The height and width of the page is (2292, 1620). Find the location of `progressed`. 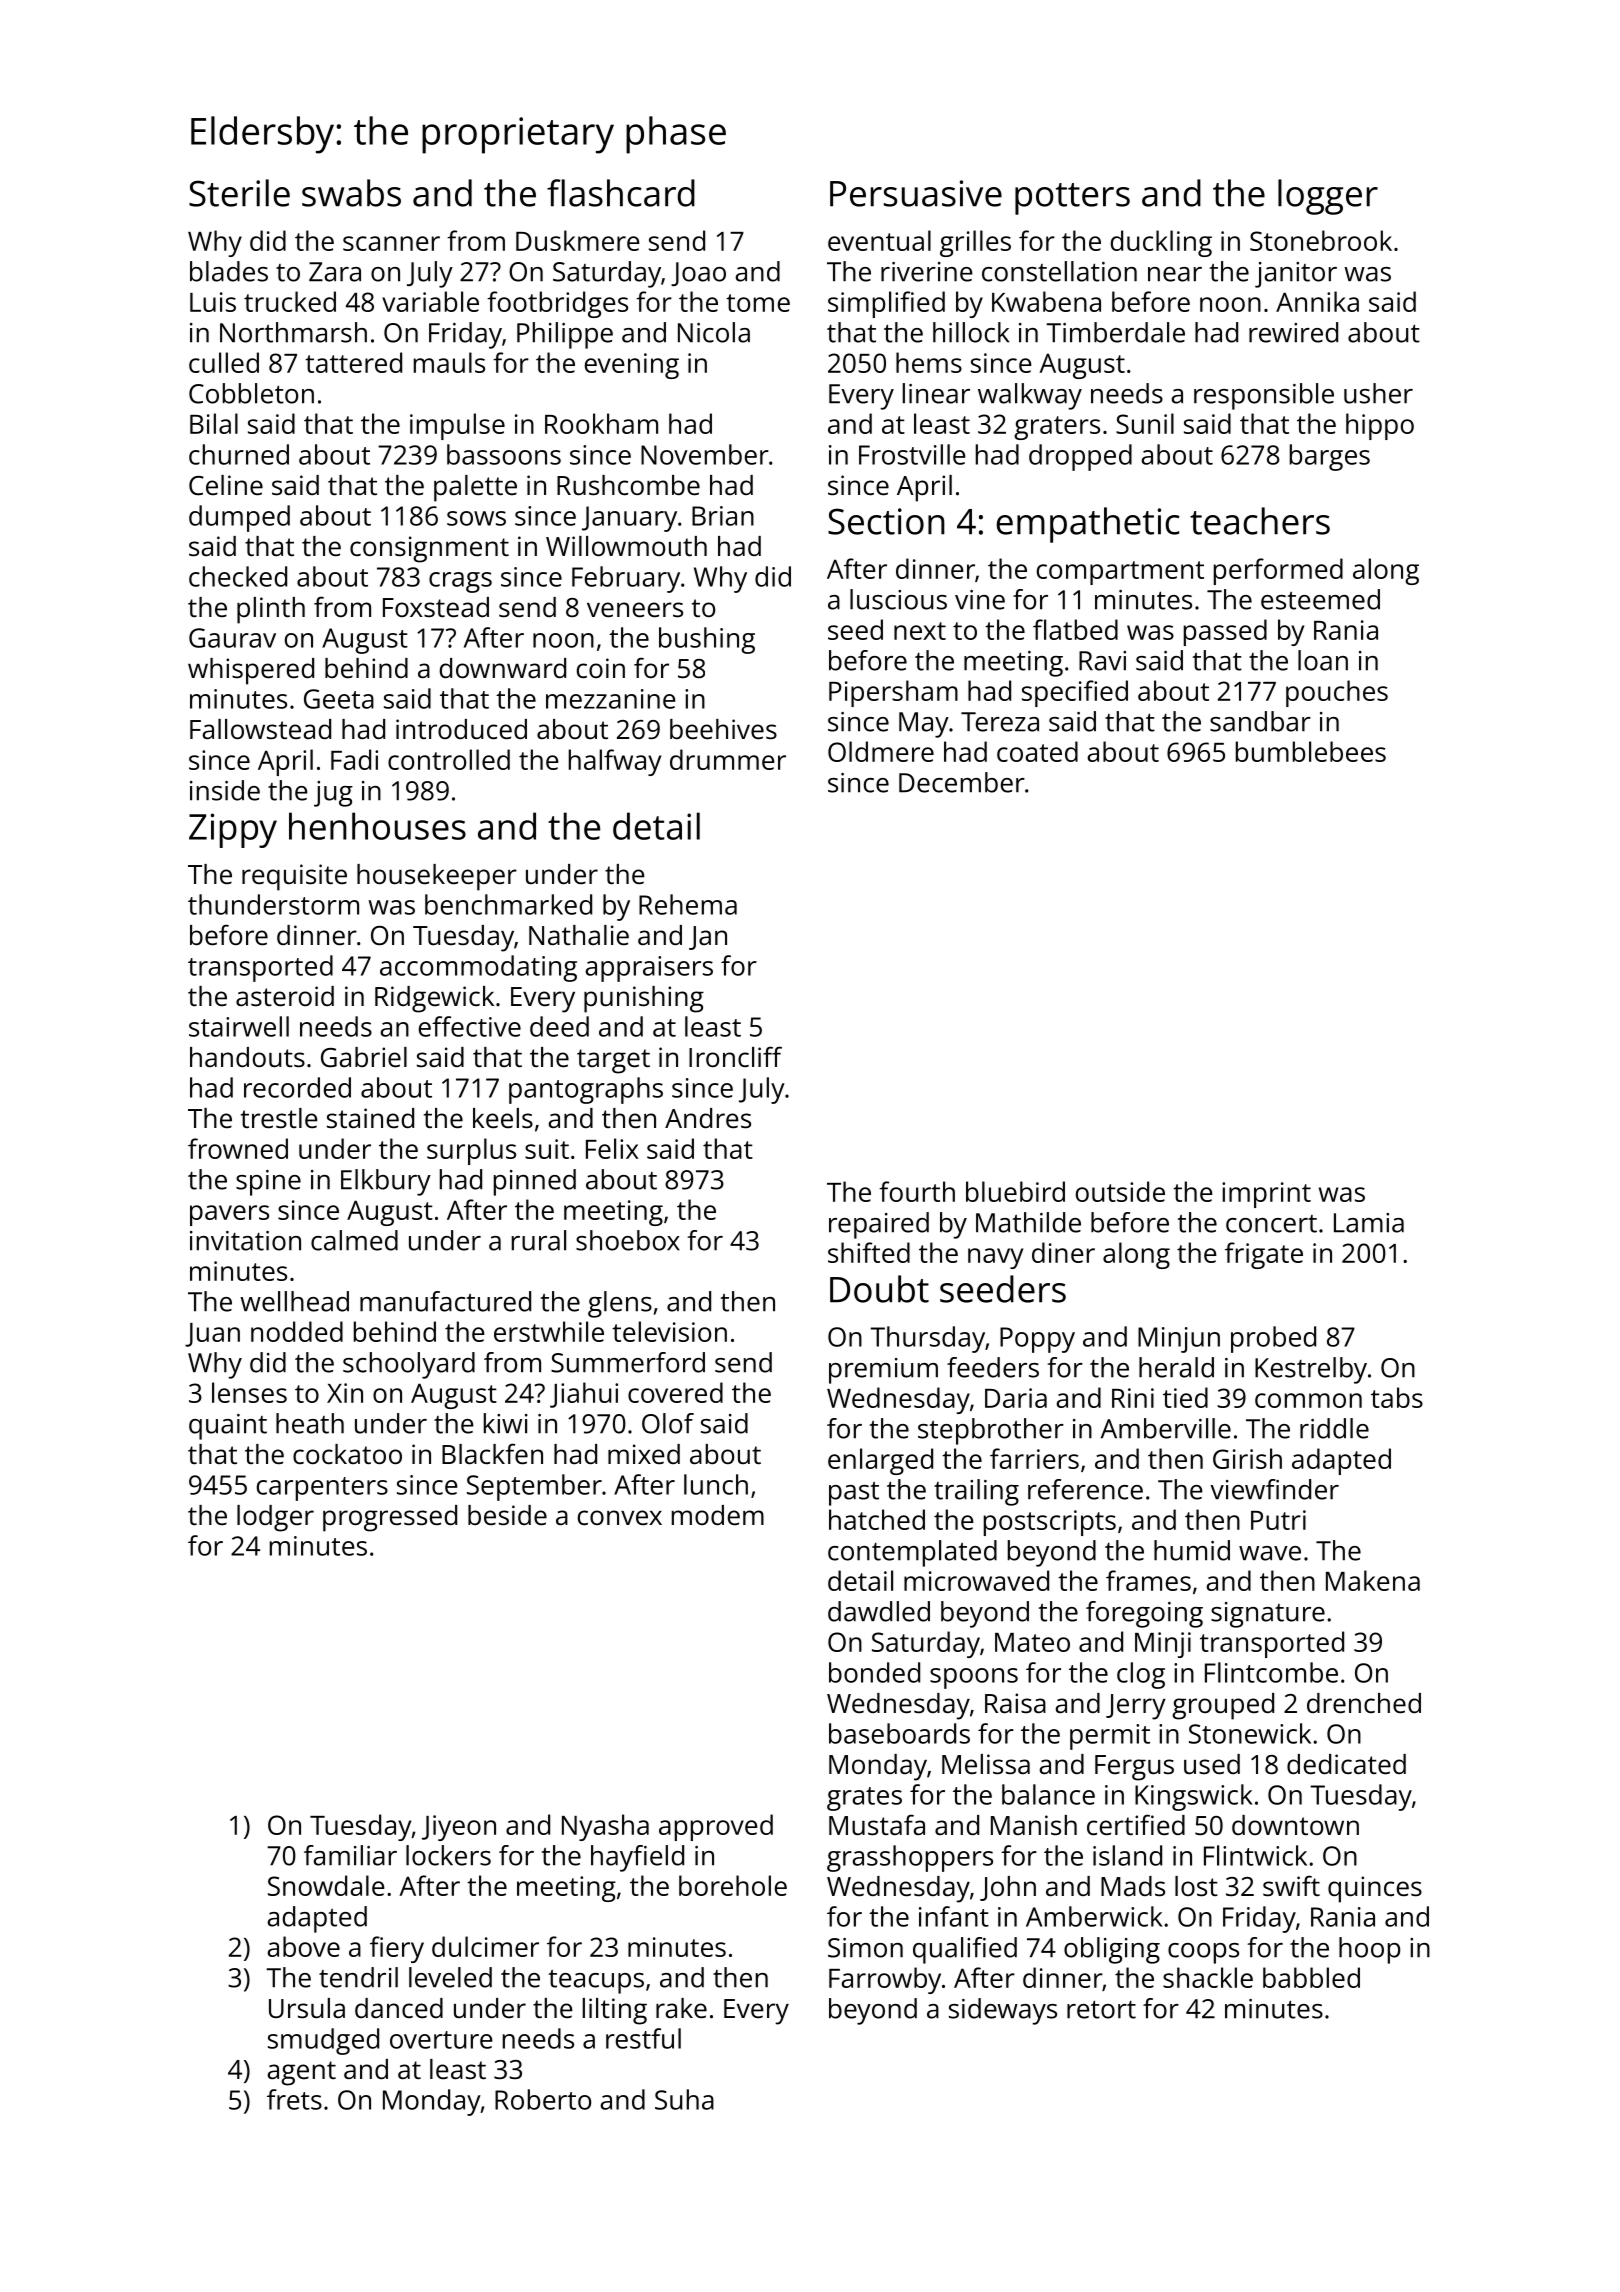

progressed is located at coordinates (390, 1518).
